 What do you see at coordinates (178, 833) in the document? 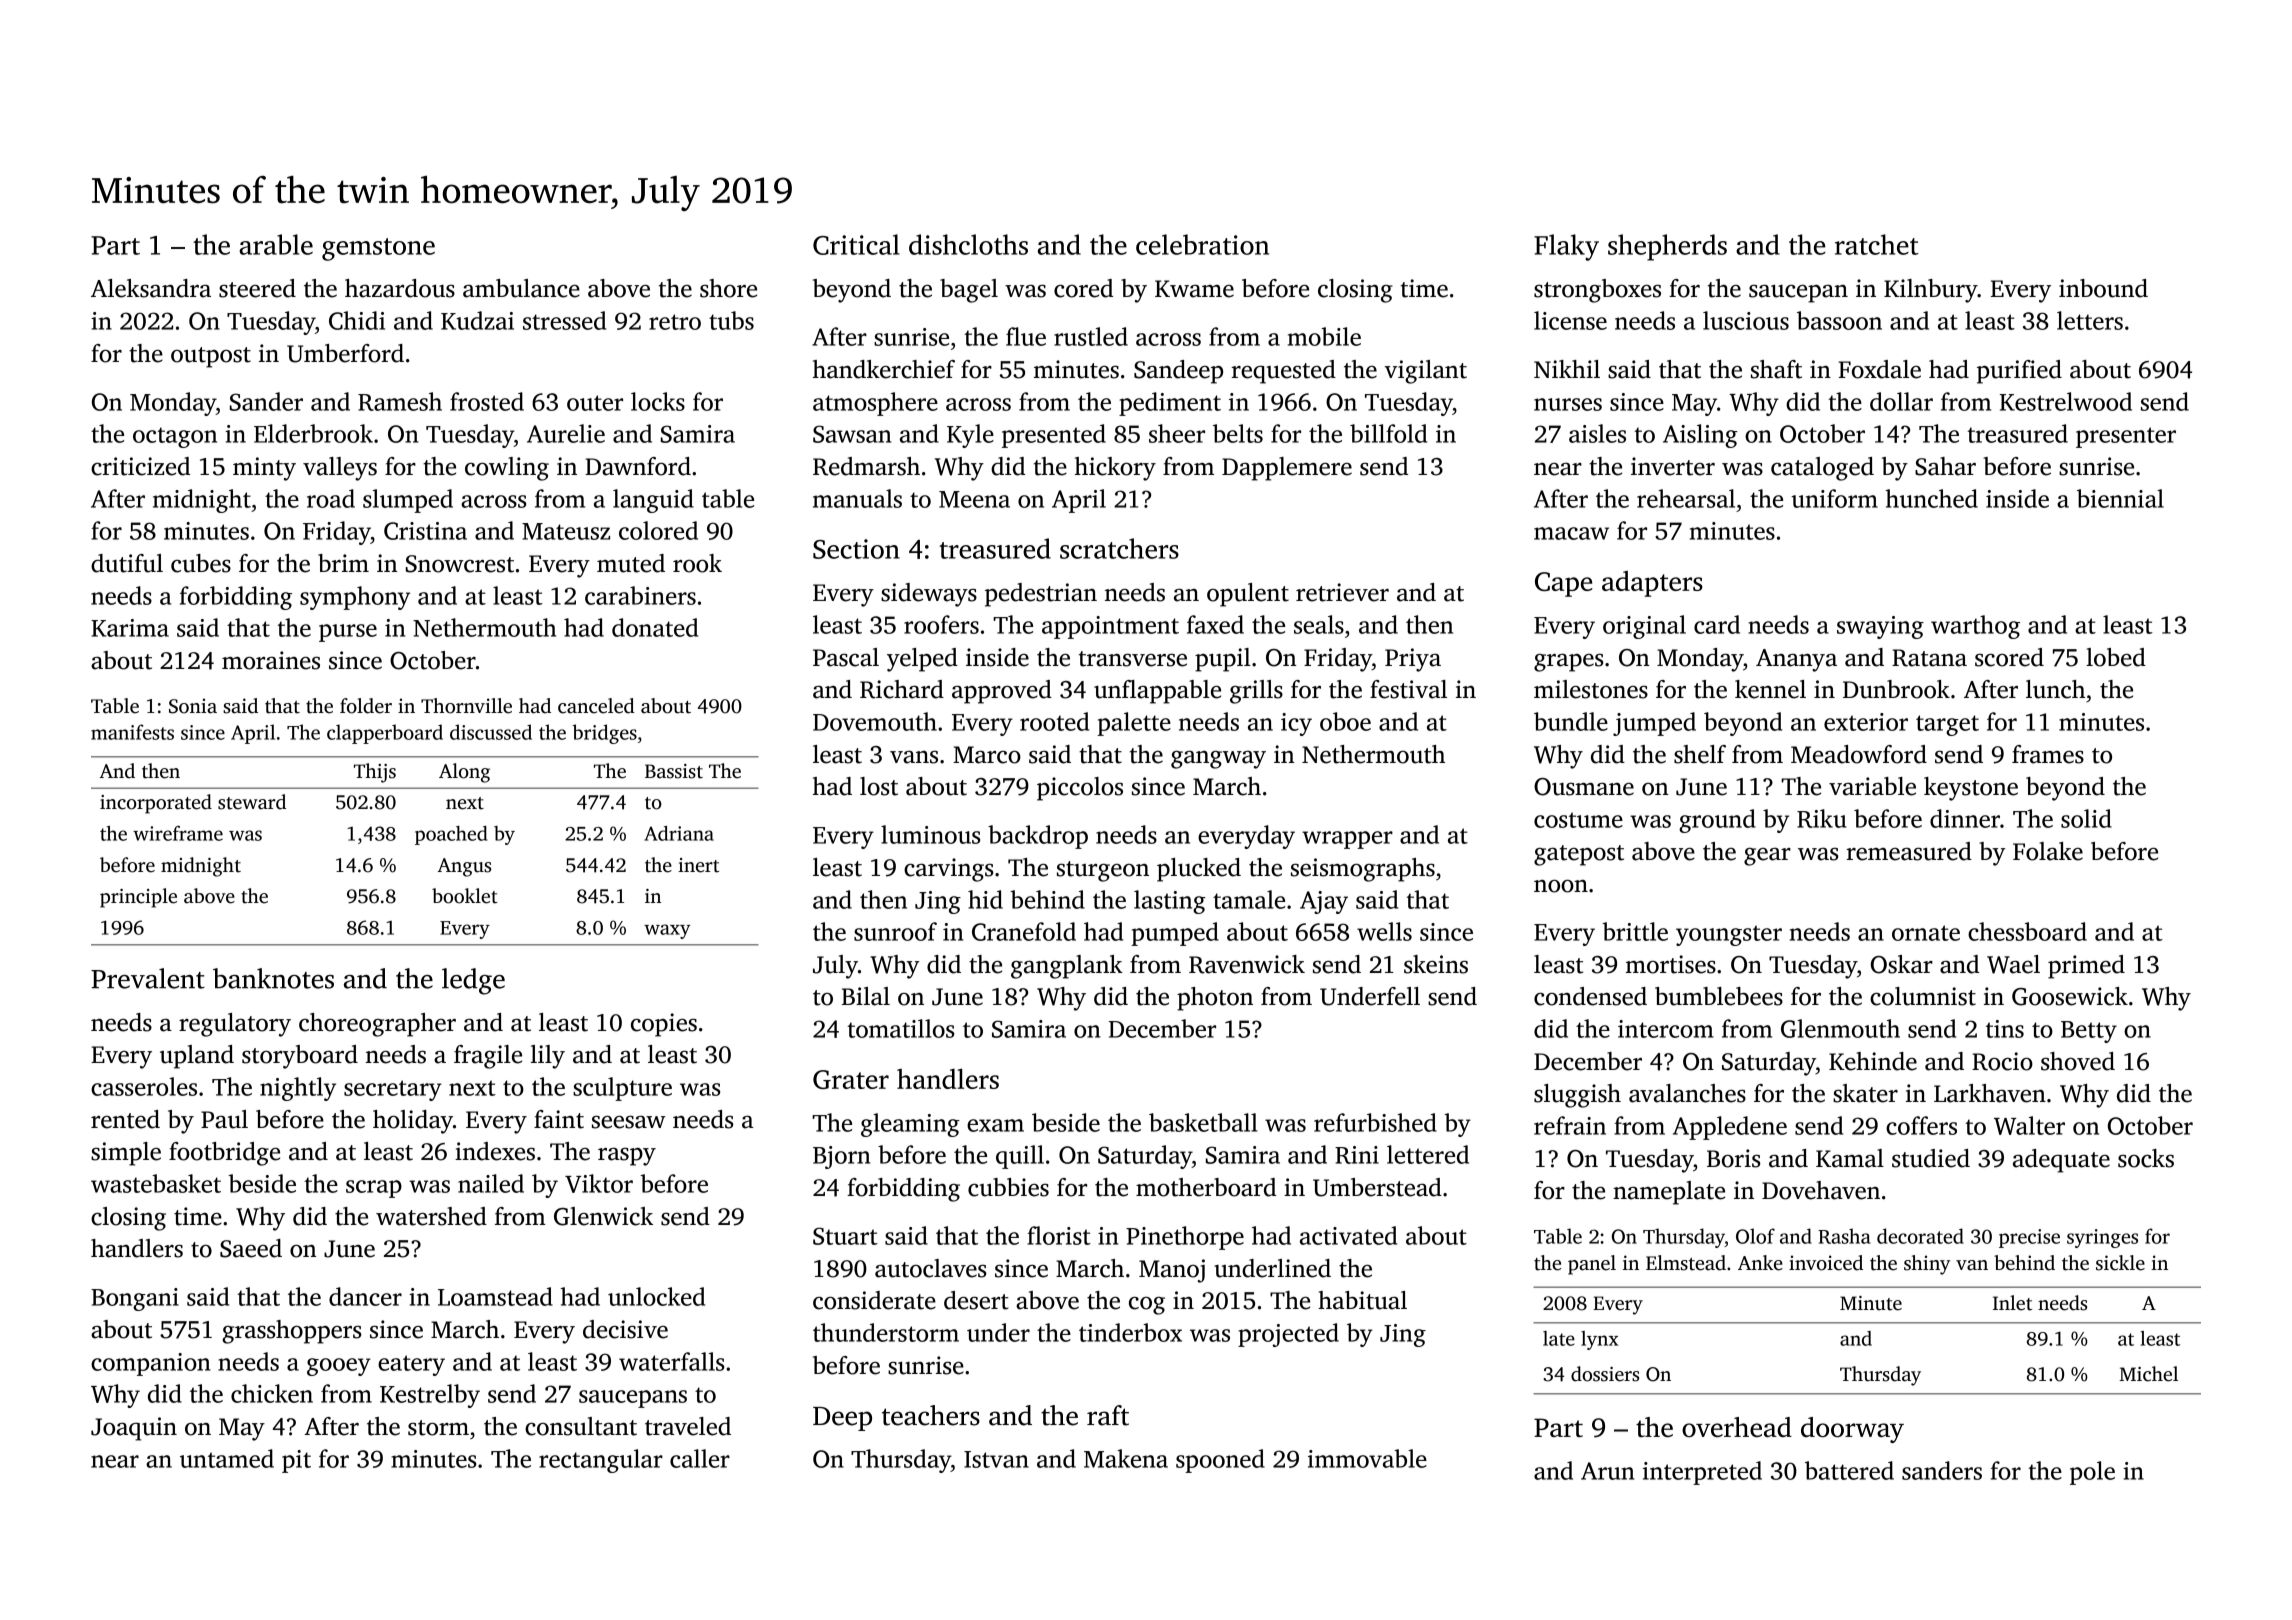
I see `wireframe` at bounding box center [178, 833].
